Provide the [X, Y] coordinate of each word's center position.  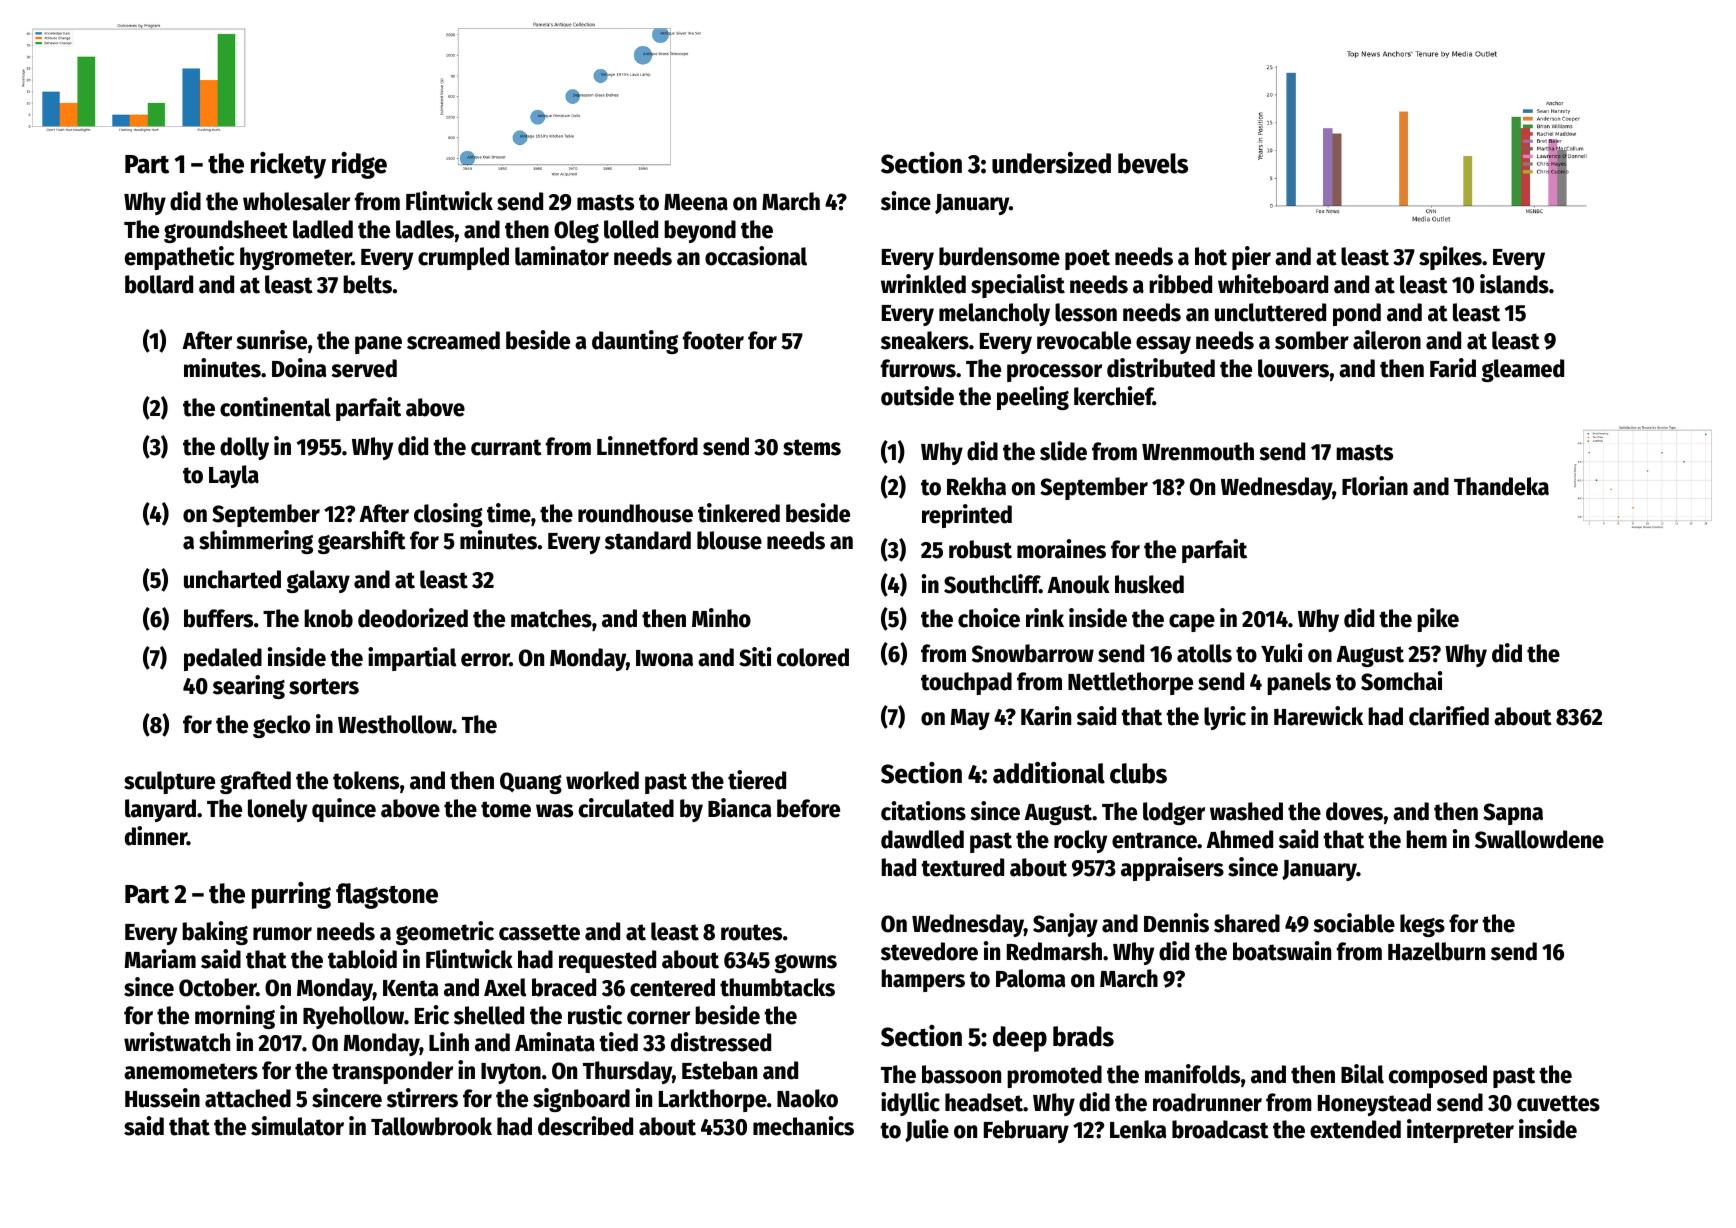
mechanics [803, 1126]
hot [1211, 256]
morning [235, 1017]
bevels [1153, 163]
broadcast [1220, 1129]
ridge [359, 165]
